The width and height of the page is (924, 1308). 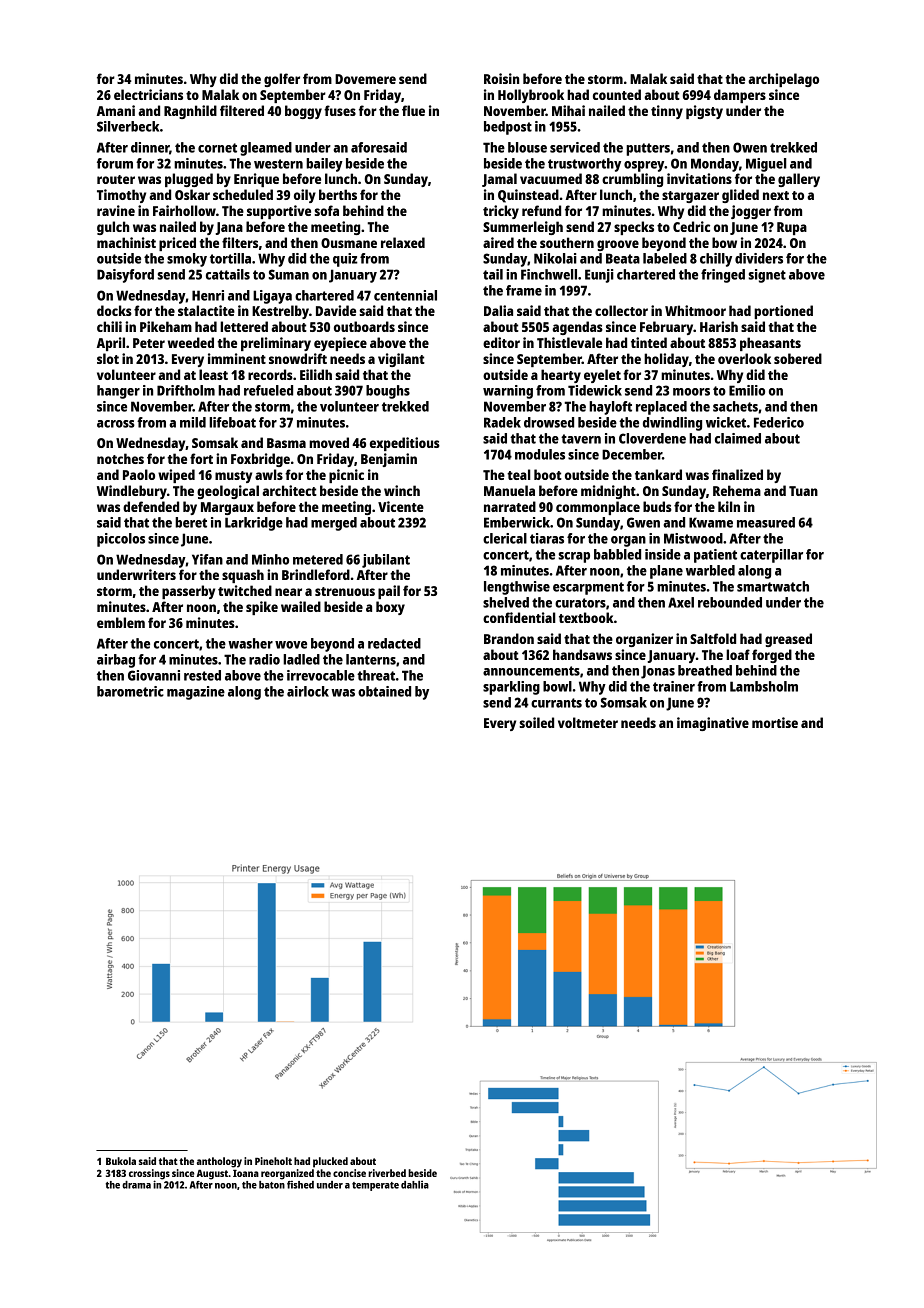 I want to click on golfer, so click(x=282, y=80).
